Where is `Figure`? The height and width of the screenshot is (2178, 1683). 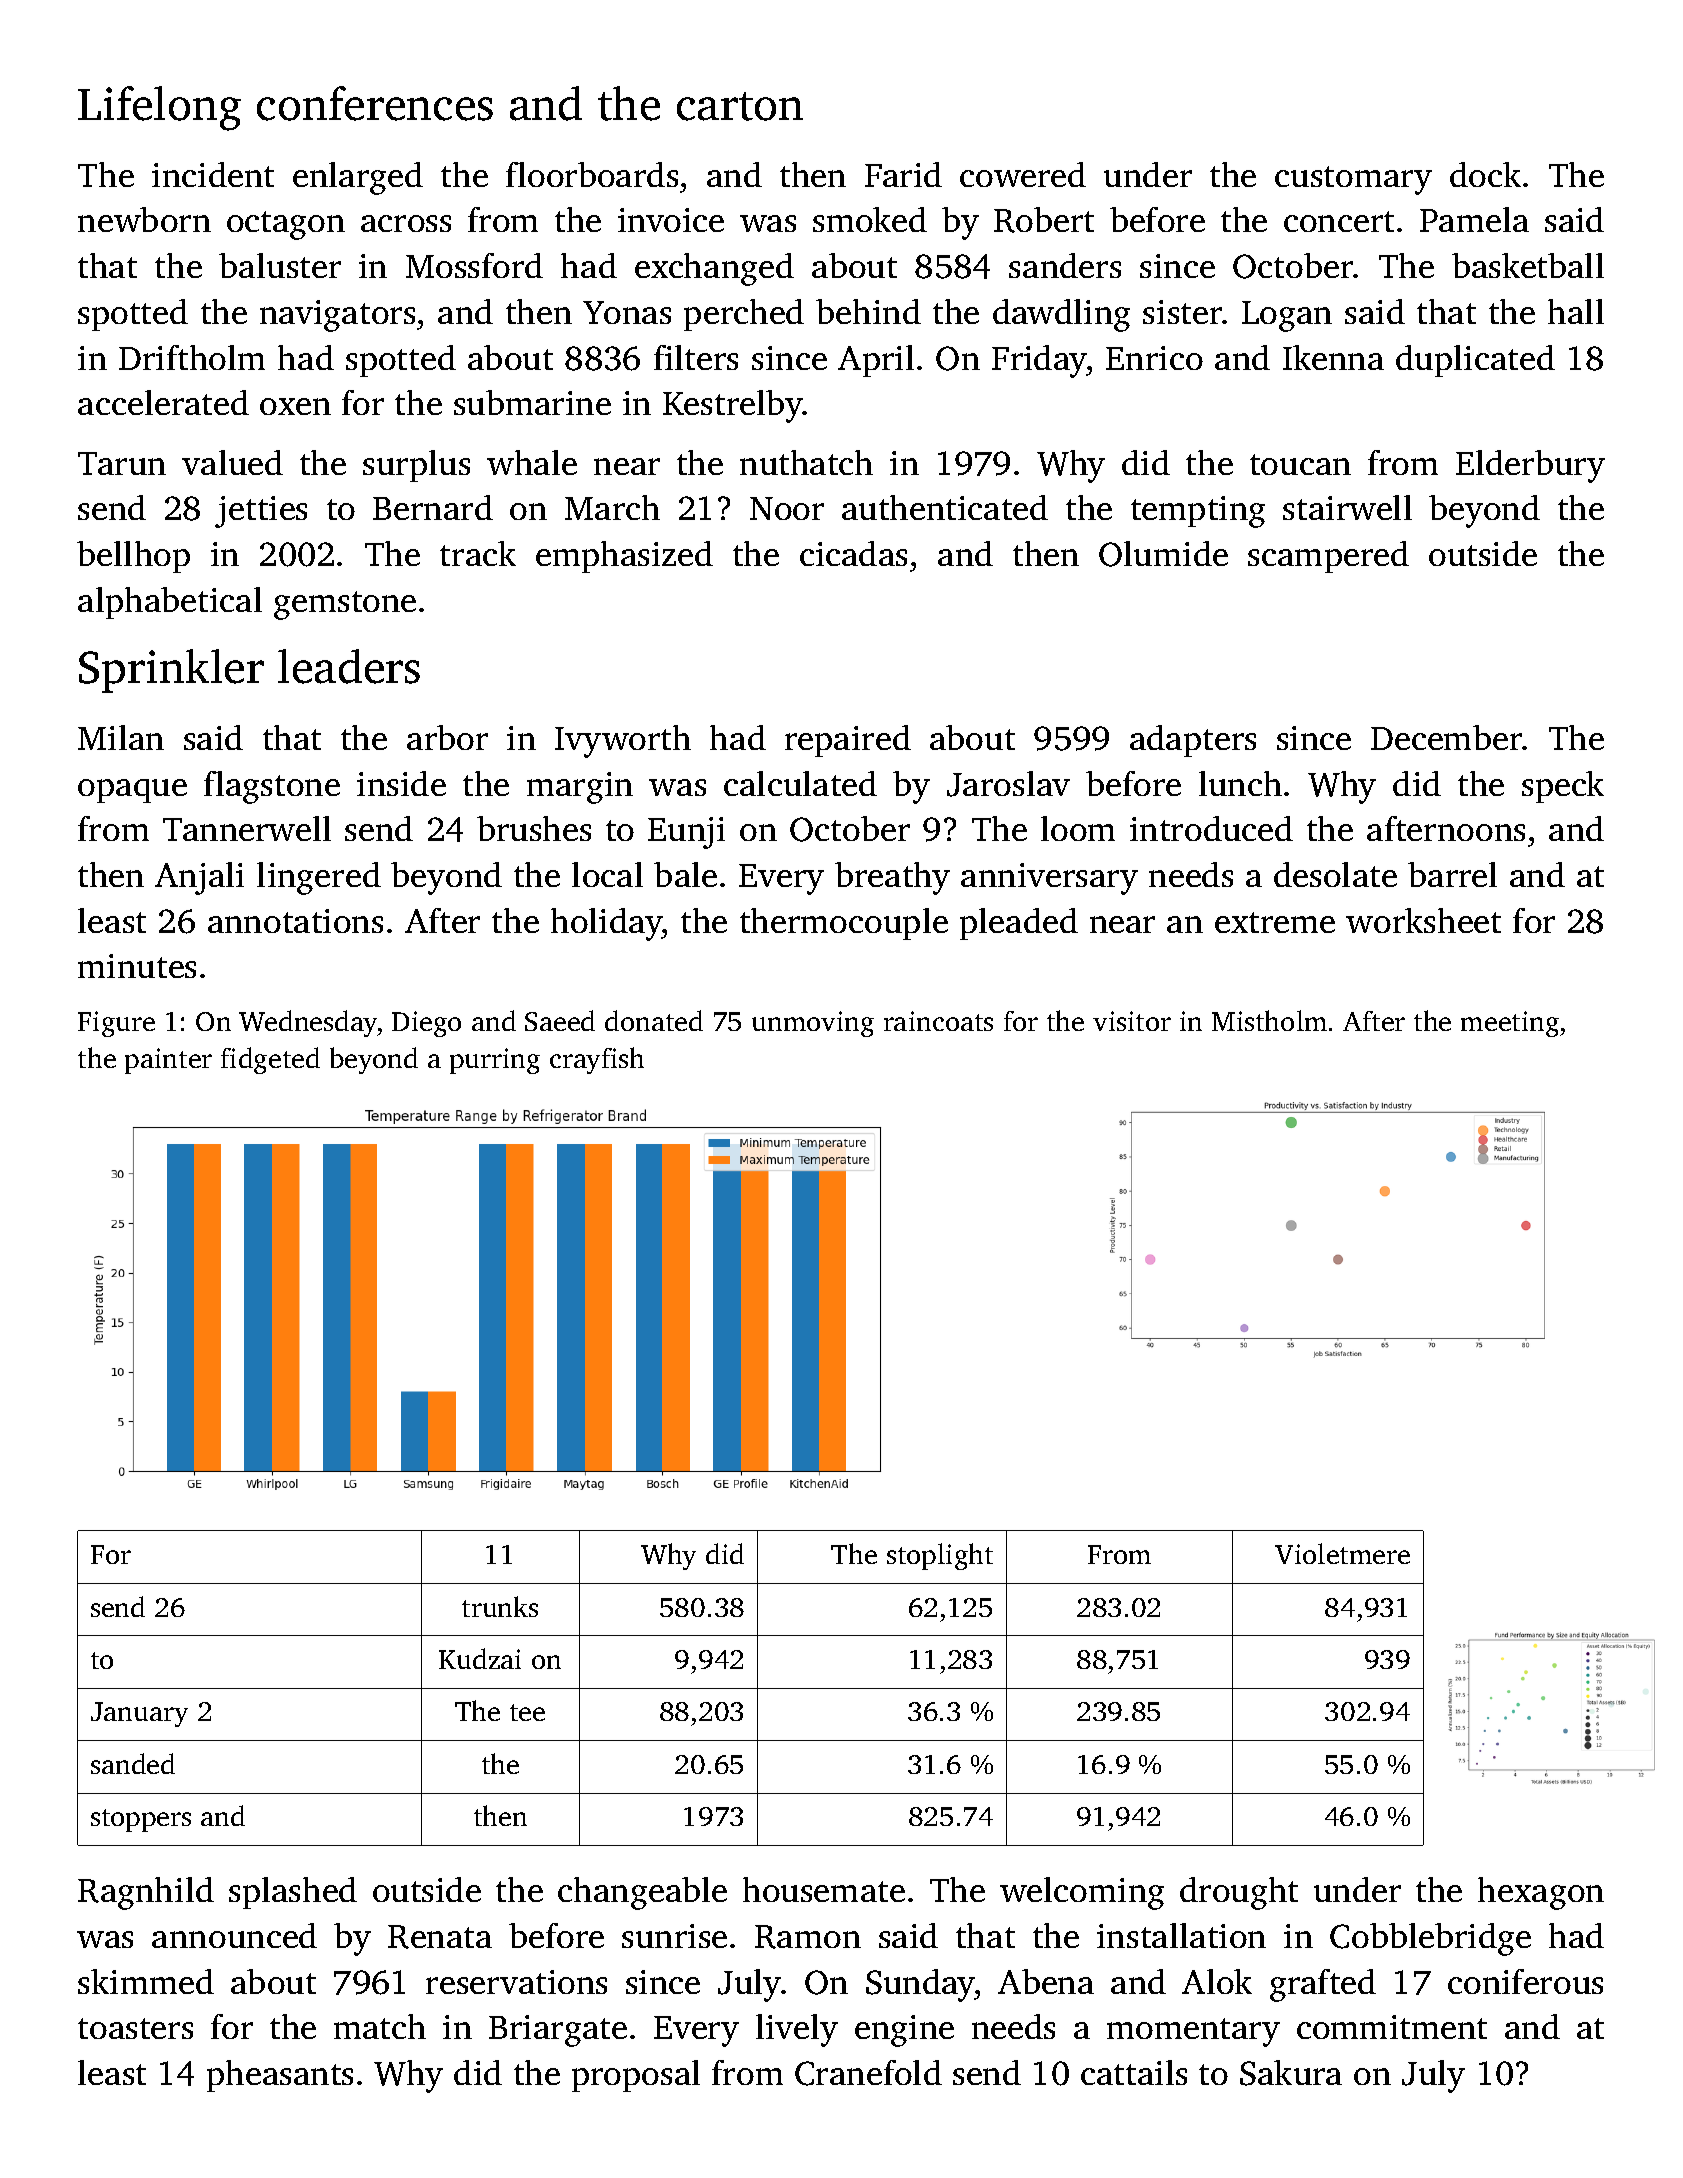 Figure is located at coordinates (116, 1024).
